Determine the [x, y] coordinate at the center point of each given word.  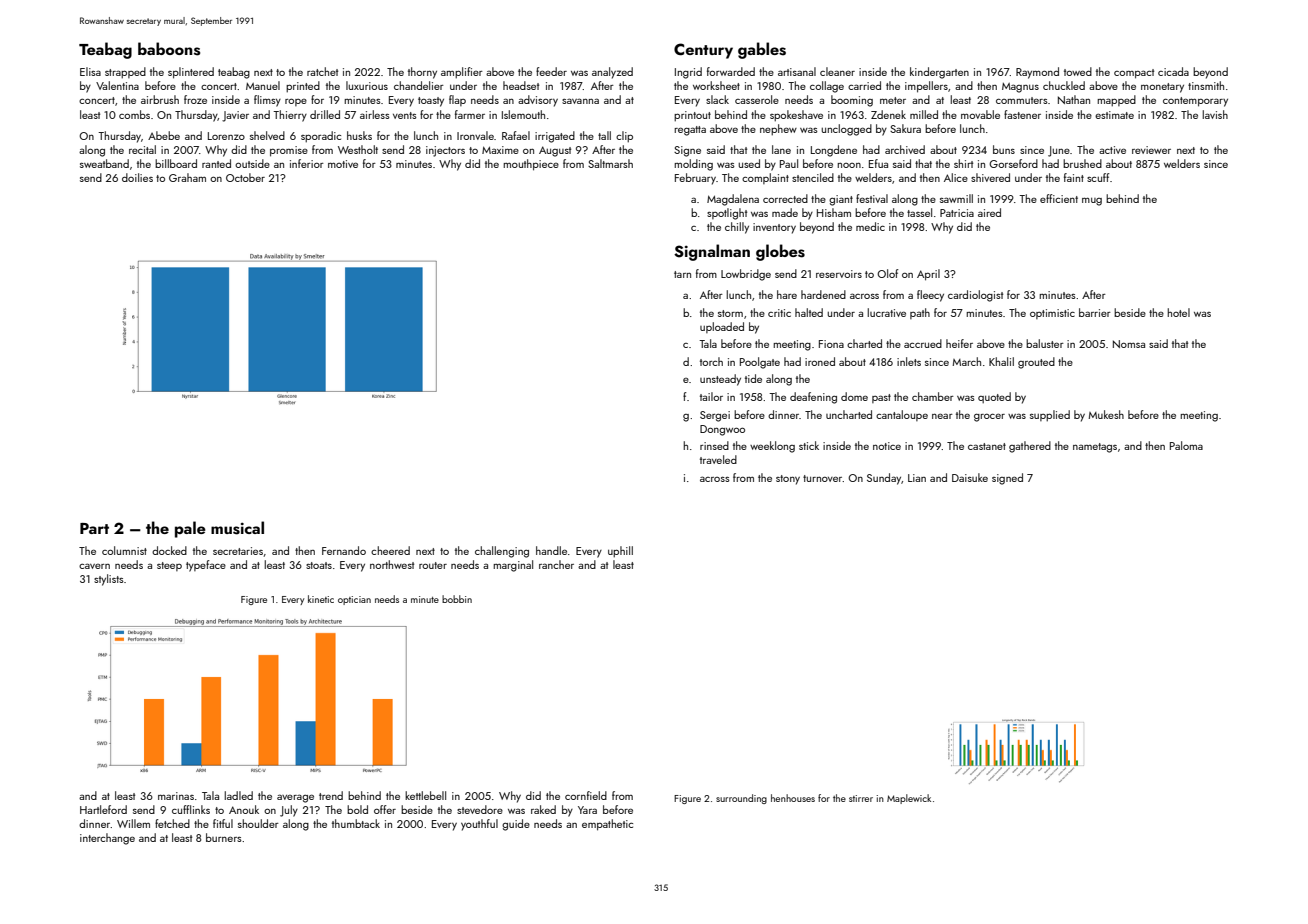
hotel [1178, 312]
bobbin [457, 599]
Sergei [715, 416]
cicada [1173, 71]
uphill [620, 552]
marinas [176, 796]
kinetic [321, 599]
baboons [169, 49]
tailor [711, 396]
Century [703, 51]
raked [543, 809]
